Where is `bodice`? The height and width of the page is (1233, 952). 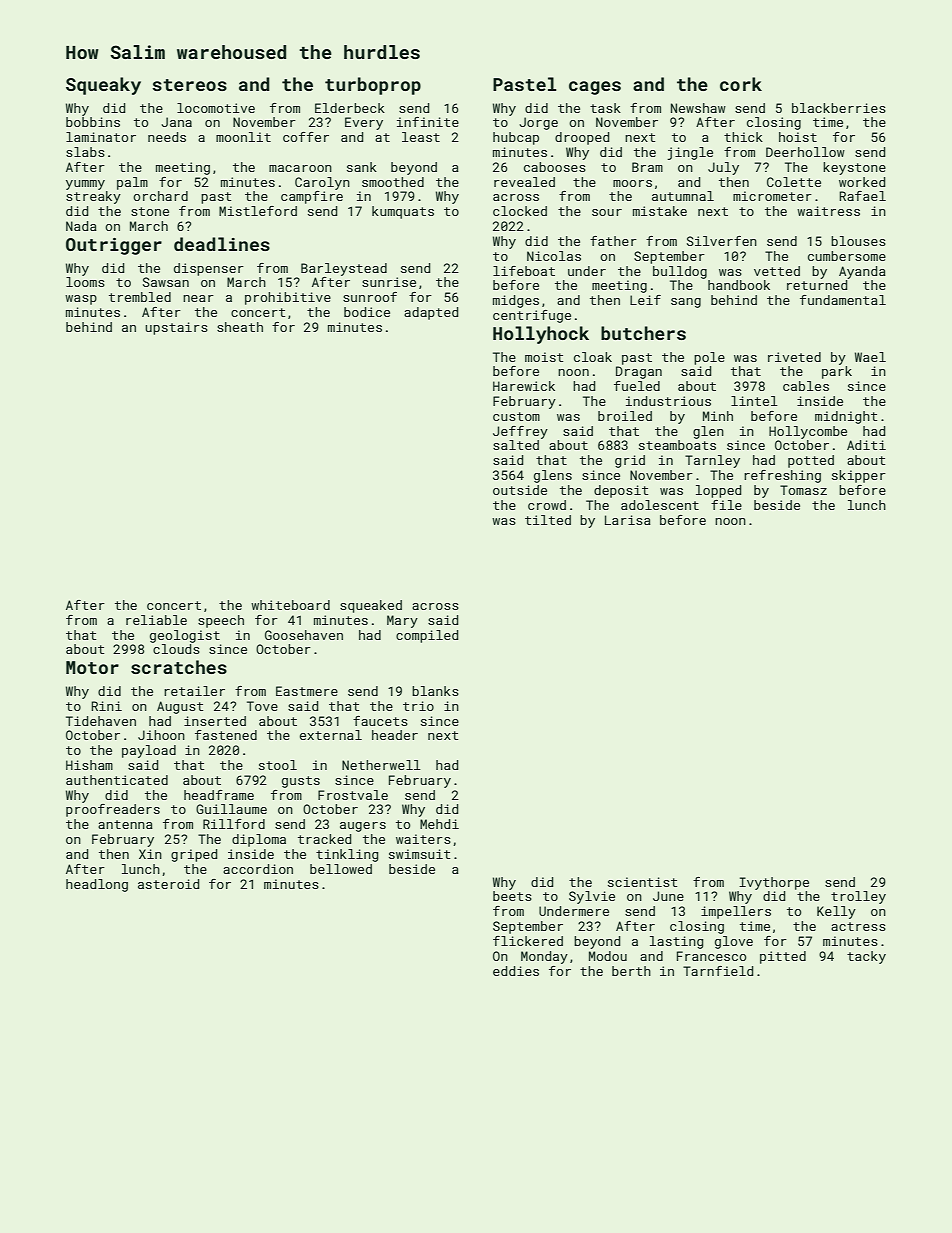
bodice is located at coordinates (367, 312).
